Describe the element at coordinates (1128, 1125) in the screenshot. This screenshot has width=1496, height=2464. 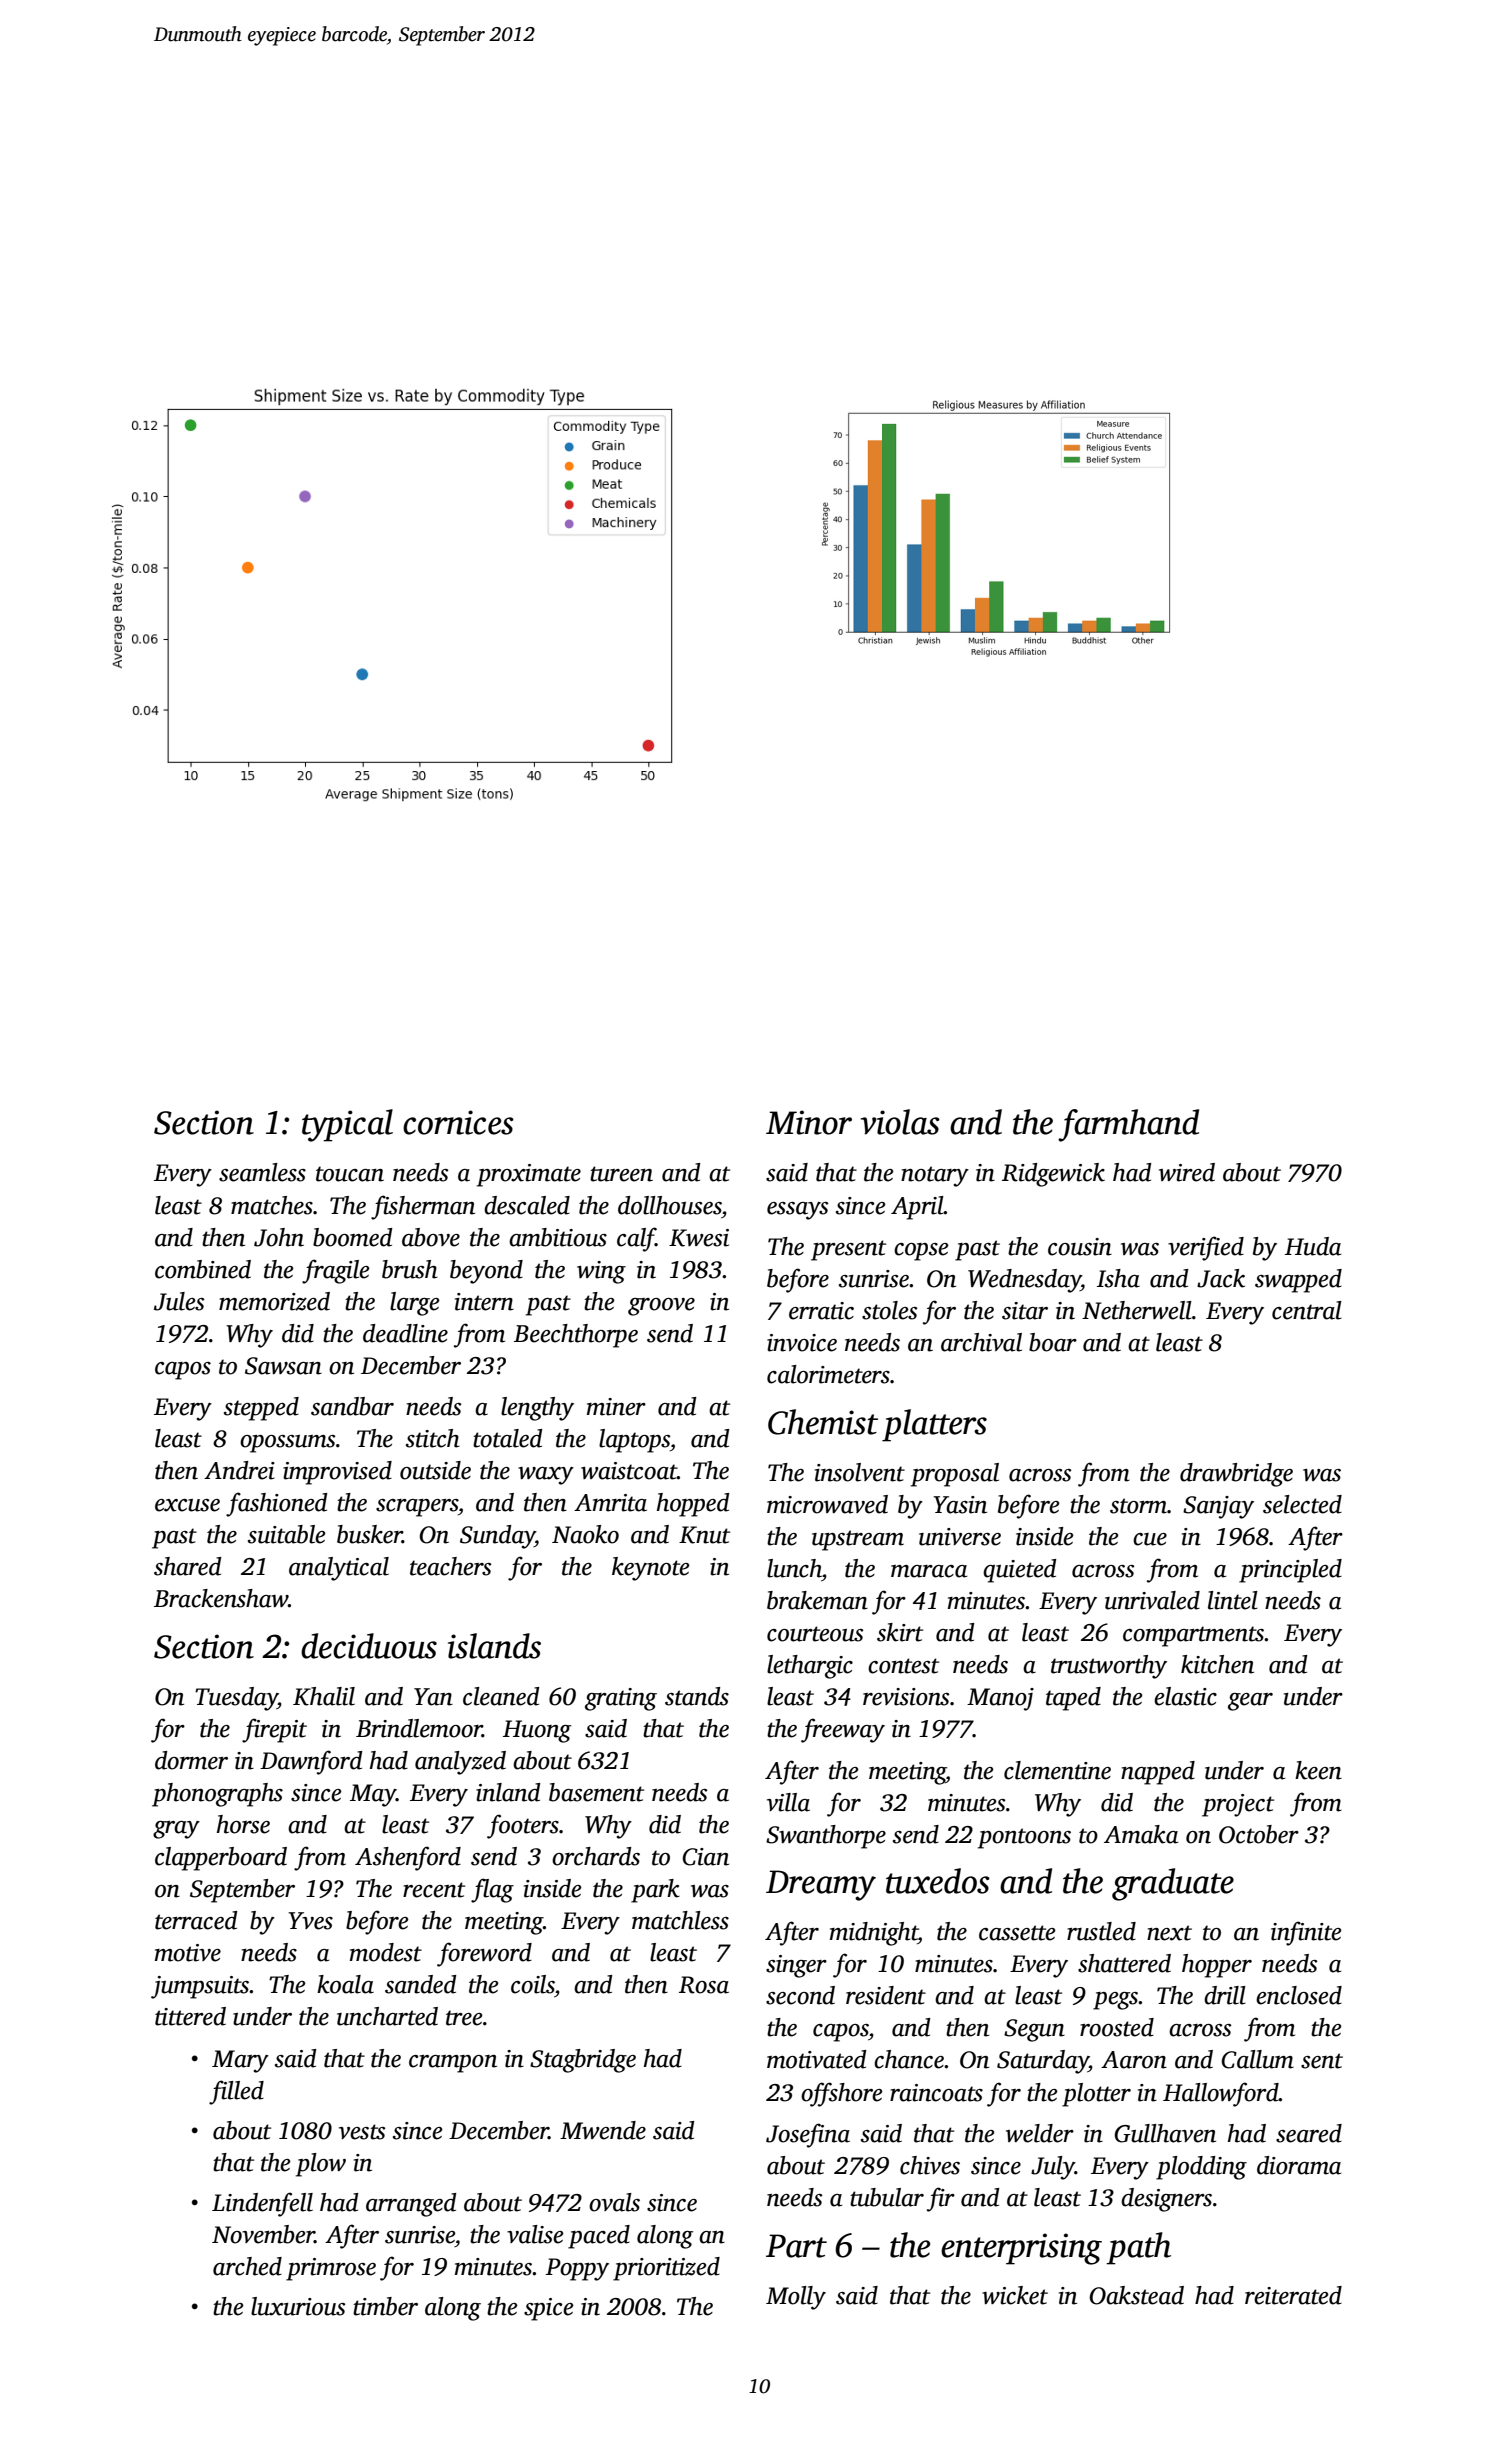
I see `farmhand` at that location.
